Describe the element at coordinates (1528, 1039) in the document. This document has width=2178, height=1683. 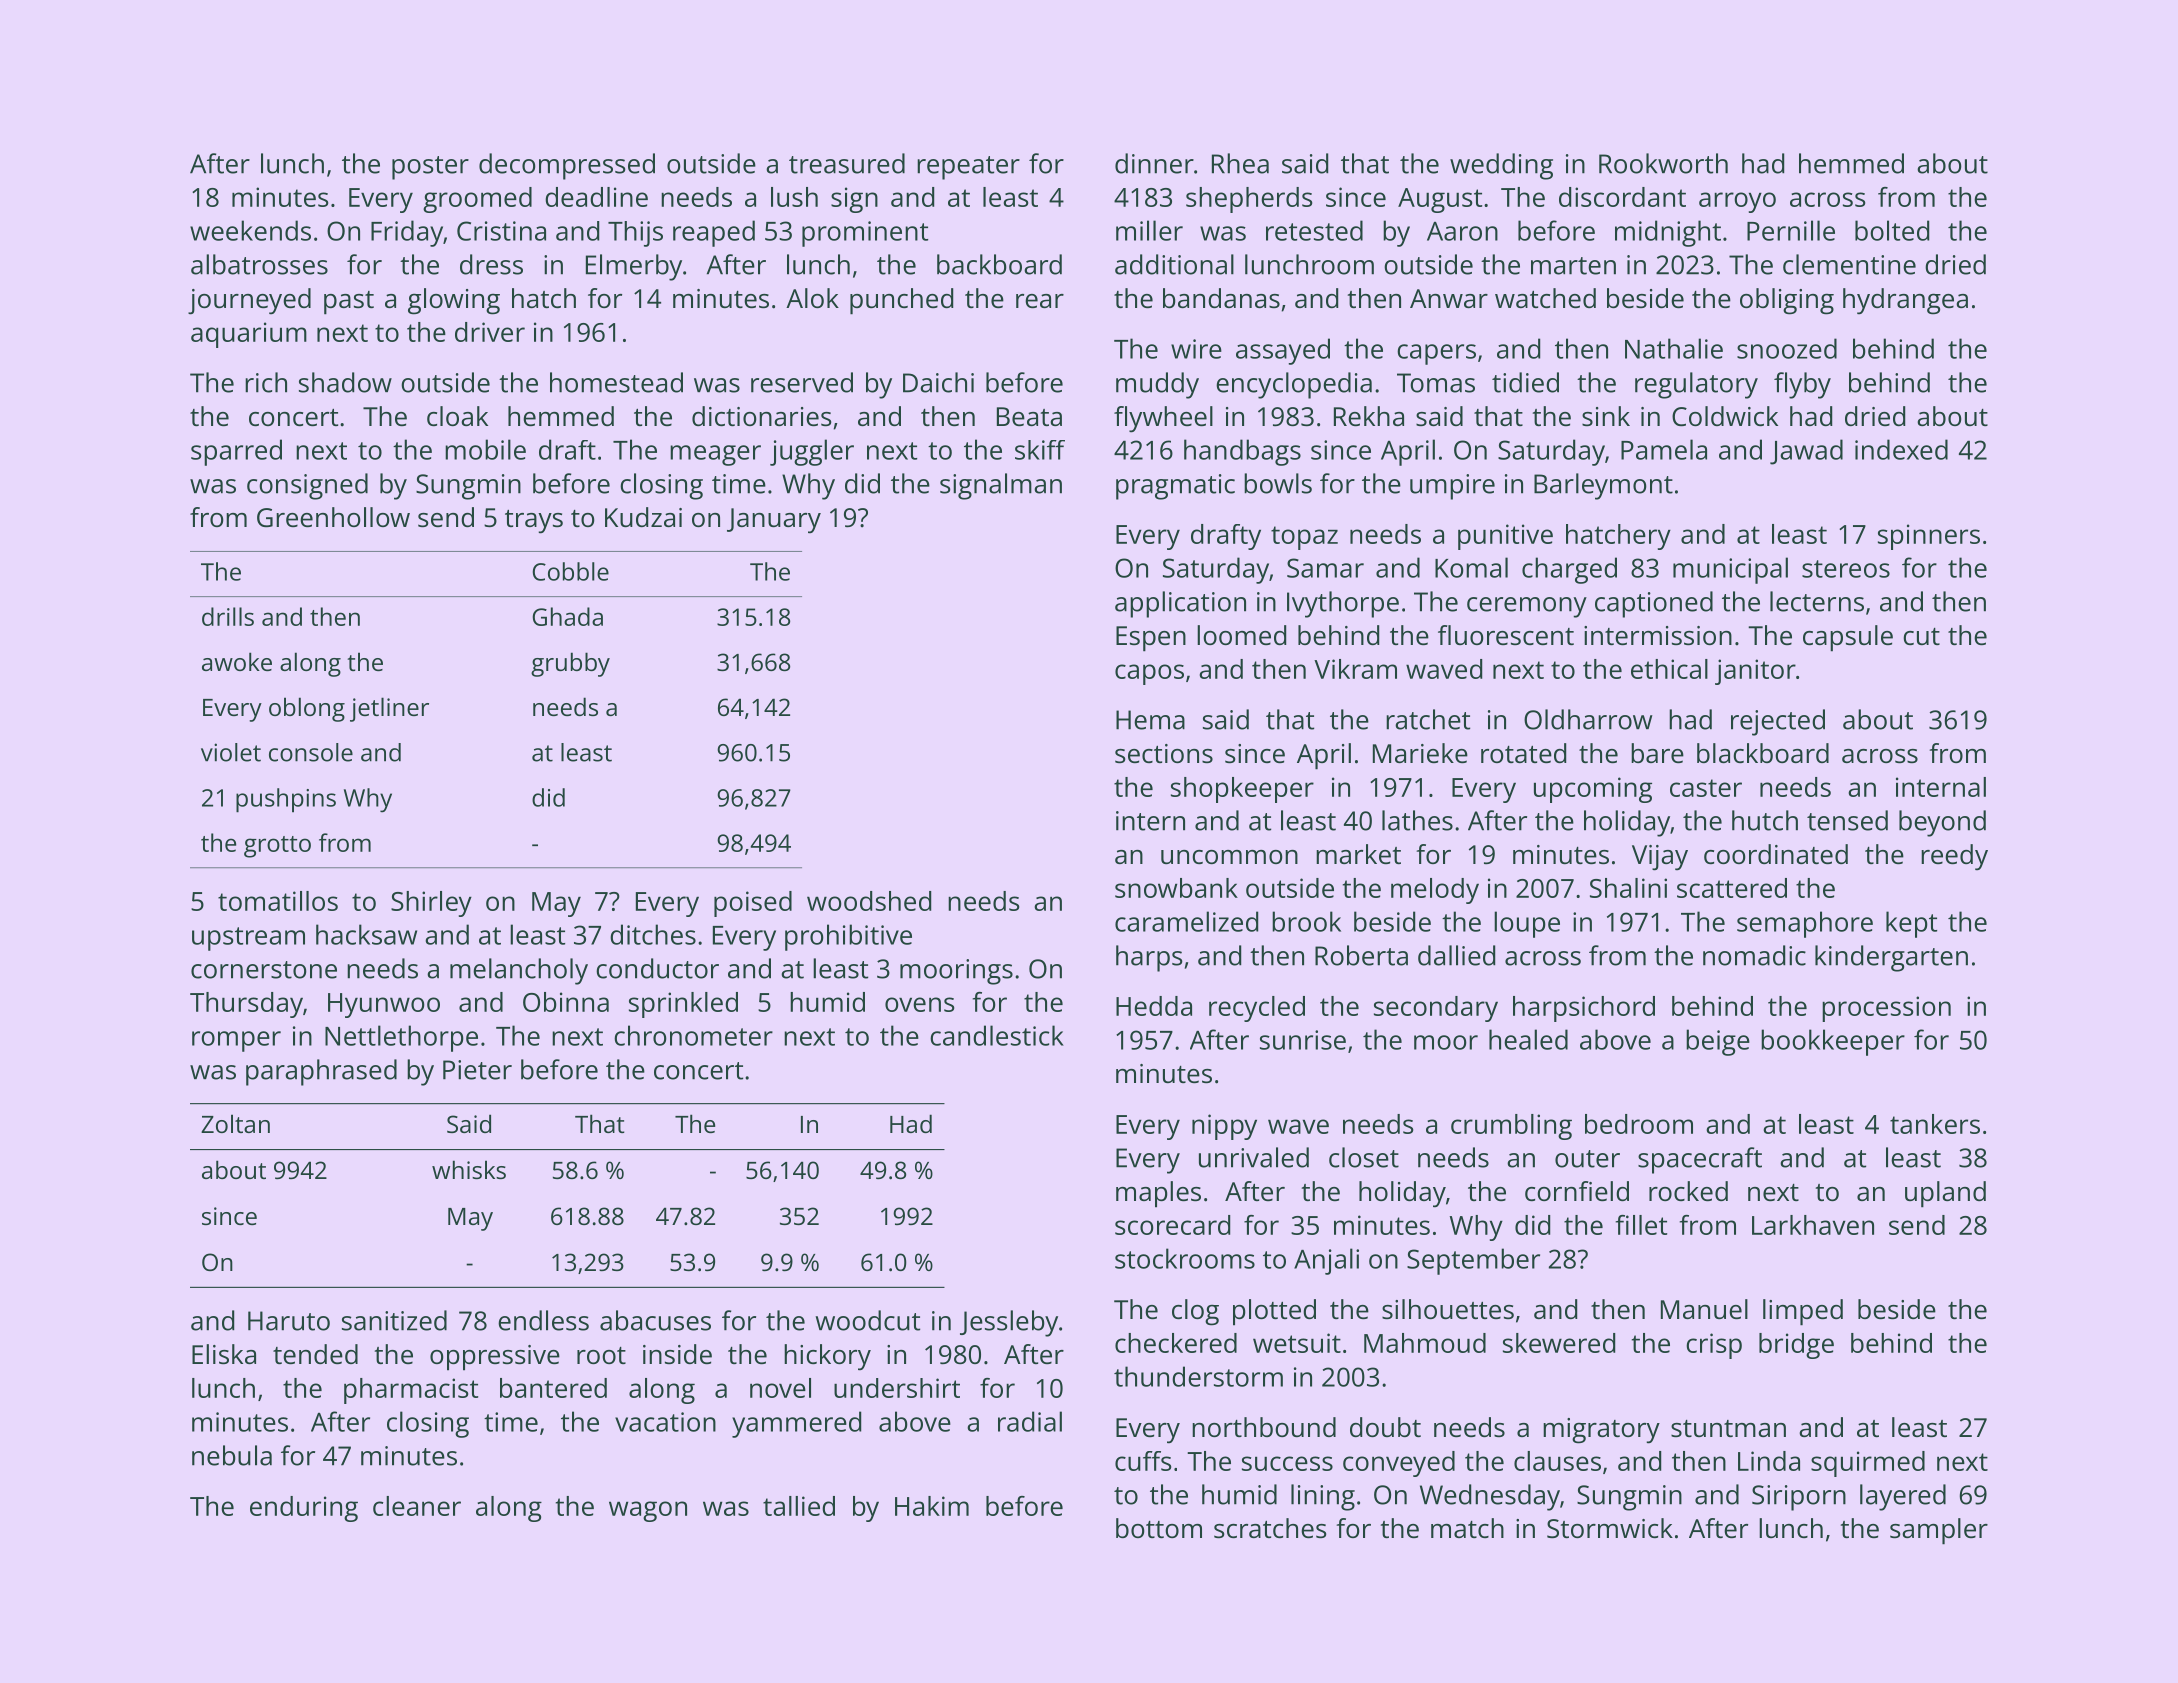
I see `healed` at that location.
